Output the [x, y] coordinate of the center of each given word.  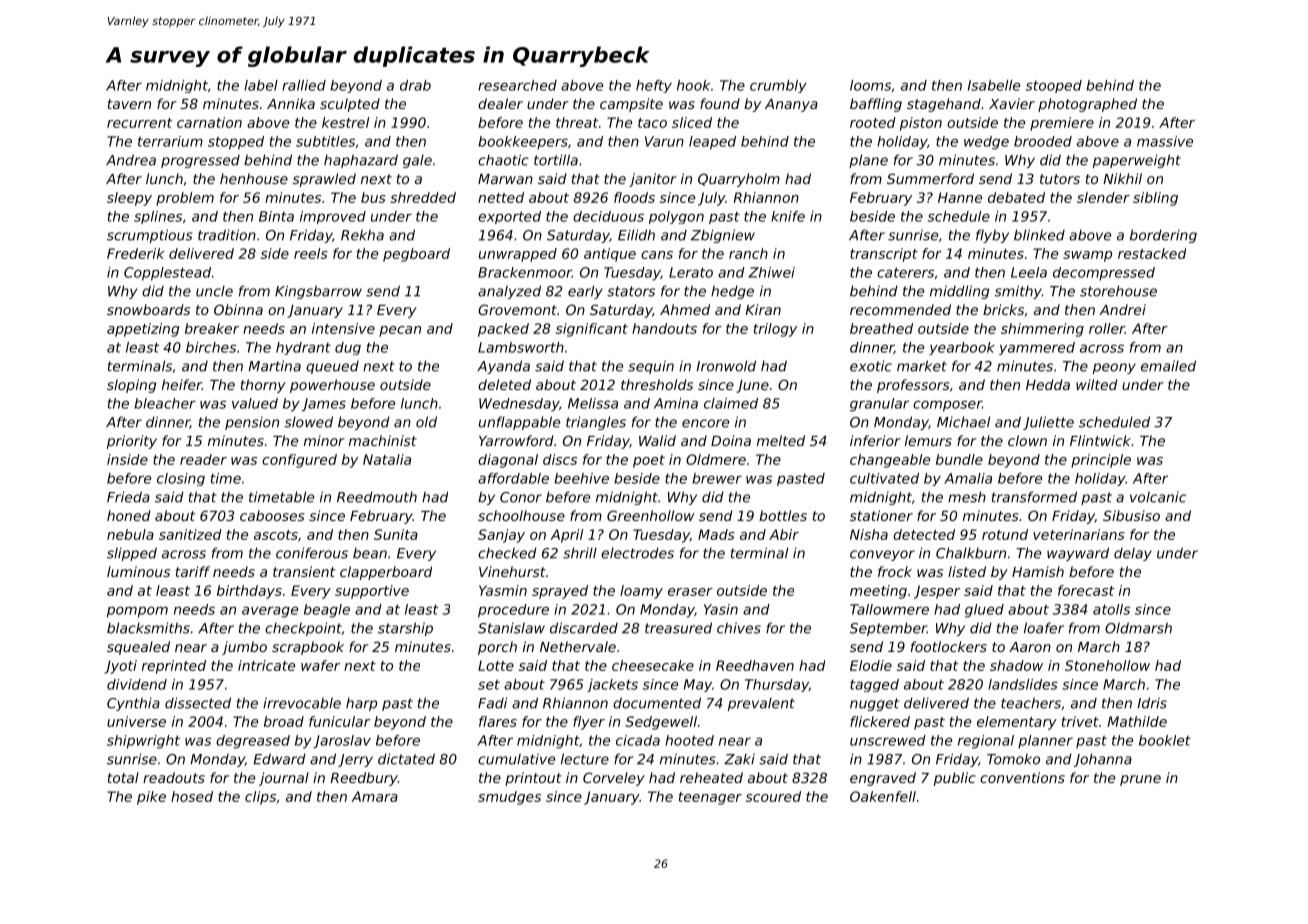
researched [517, 85]
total [123, 777]
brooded [1043, 141]
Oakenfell [883, 796]
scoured [773, 796]
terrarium [170, 141]
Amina [676, 403]
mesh [967, 497]
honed [128, 515]
